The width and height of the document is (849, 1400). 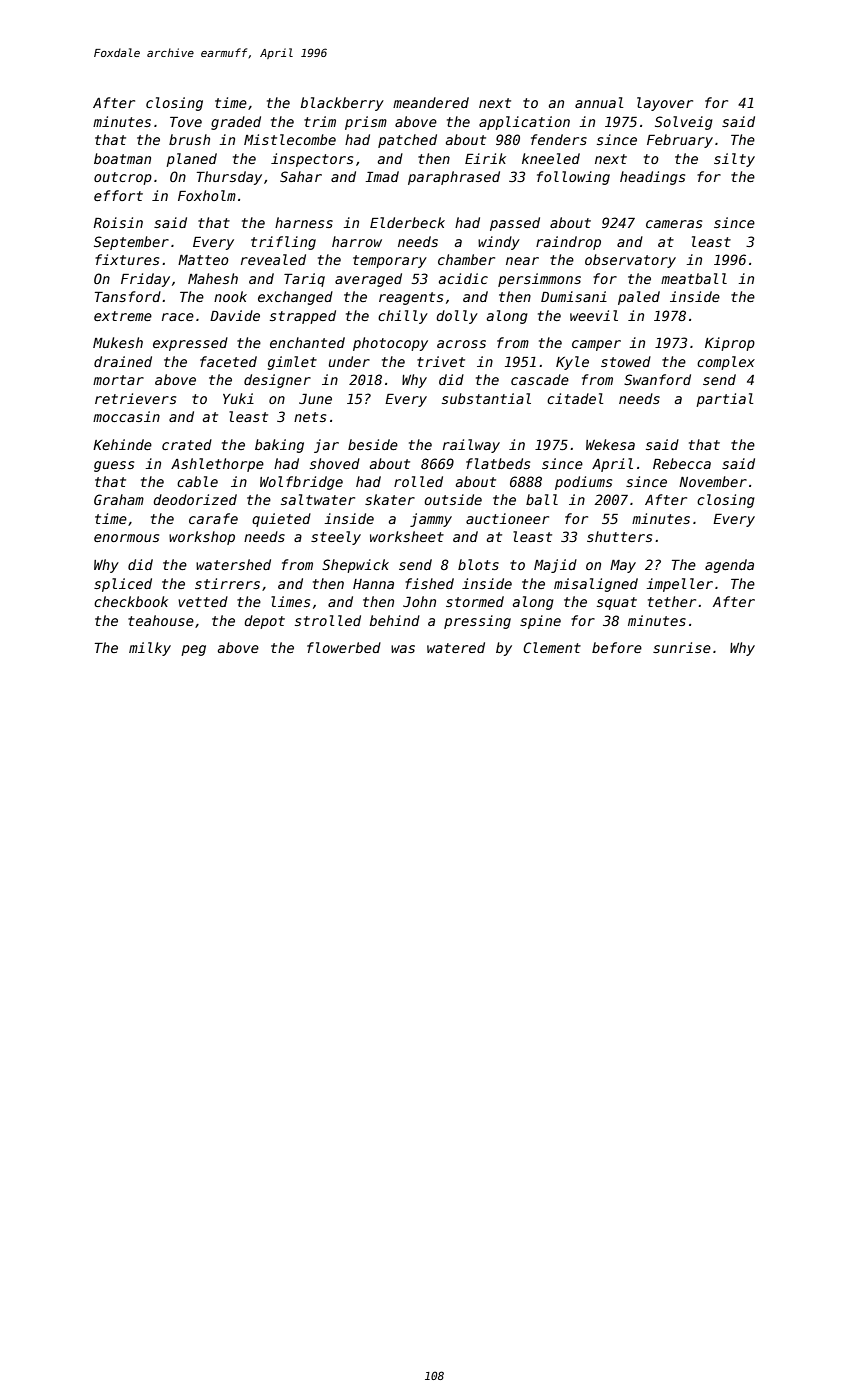 What do you see at coordinates (290, 139) in the document?
I see `Mistlecombe` at bounding box center [290, 139].
